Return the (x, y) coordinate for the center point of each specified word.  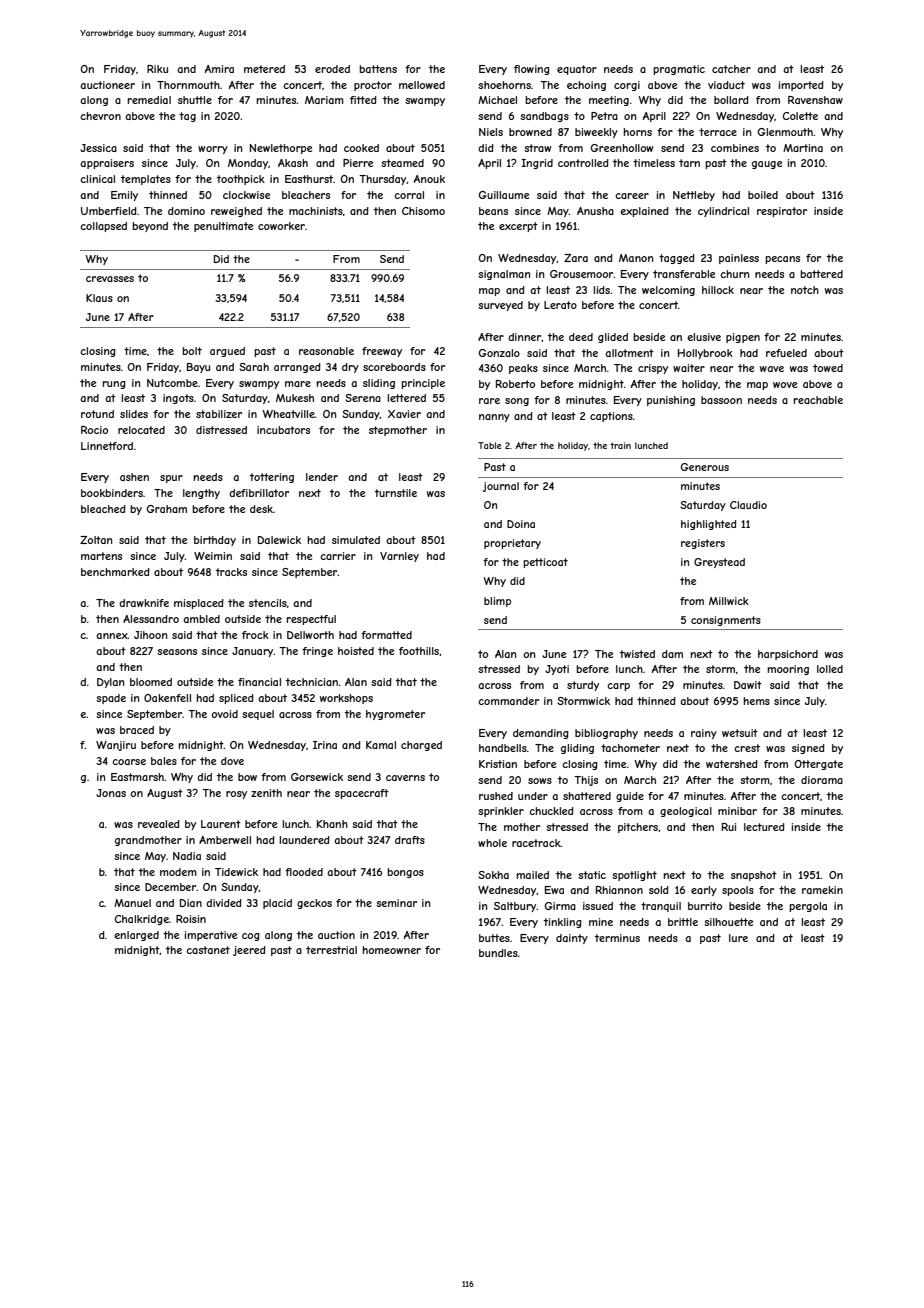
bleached (103, 509)
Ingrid (537, 164)
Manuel (132, 903)
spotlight (634, 876)
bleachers (306, 195)
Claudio (748, 505)
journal (500, 487)
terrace (718, 132)
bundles (498, 953)
